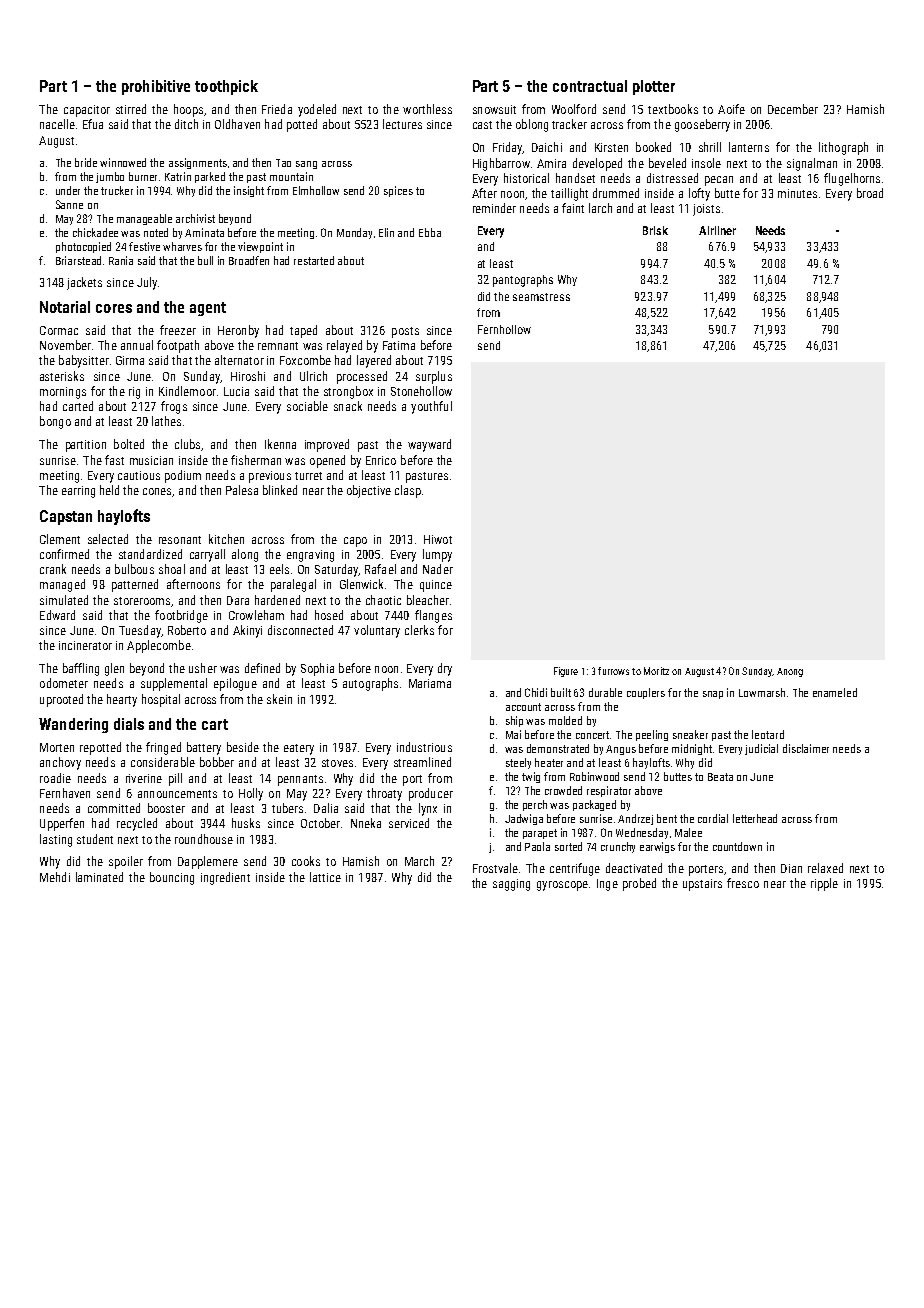 This screenshot has height=1308, width=924. What do you see at coordinates (370, 684) in the screenshot?
I see `autographs` at bounding box center [370, 684].
